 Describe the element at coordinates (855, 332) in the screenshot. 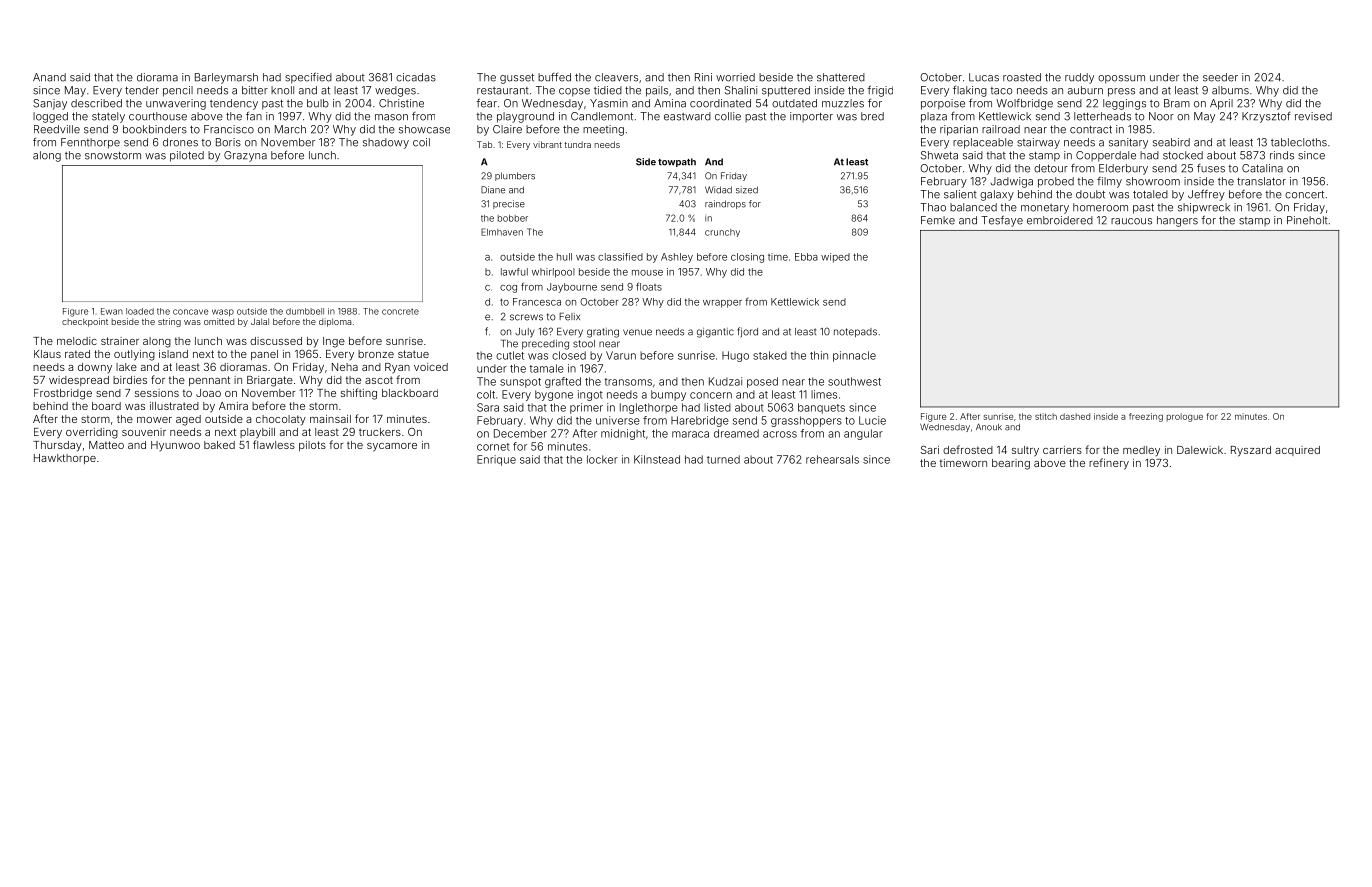

I see `notepads` at that location.
